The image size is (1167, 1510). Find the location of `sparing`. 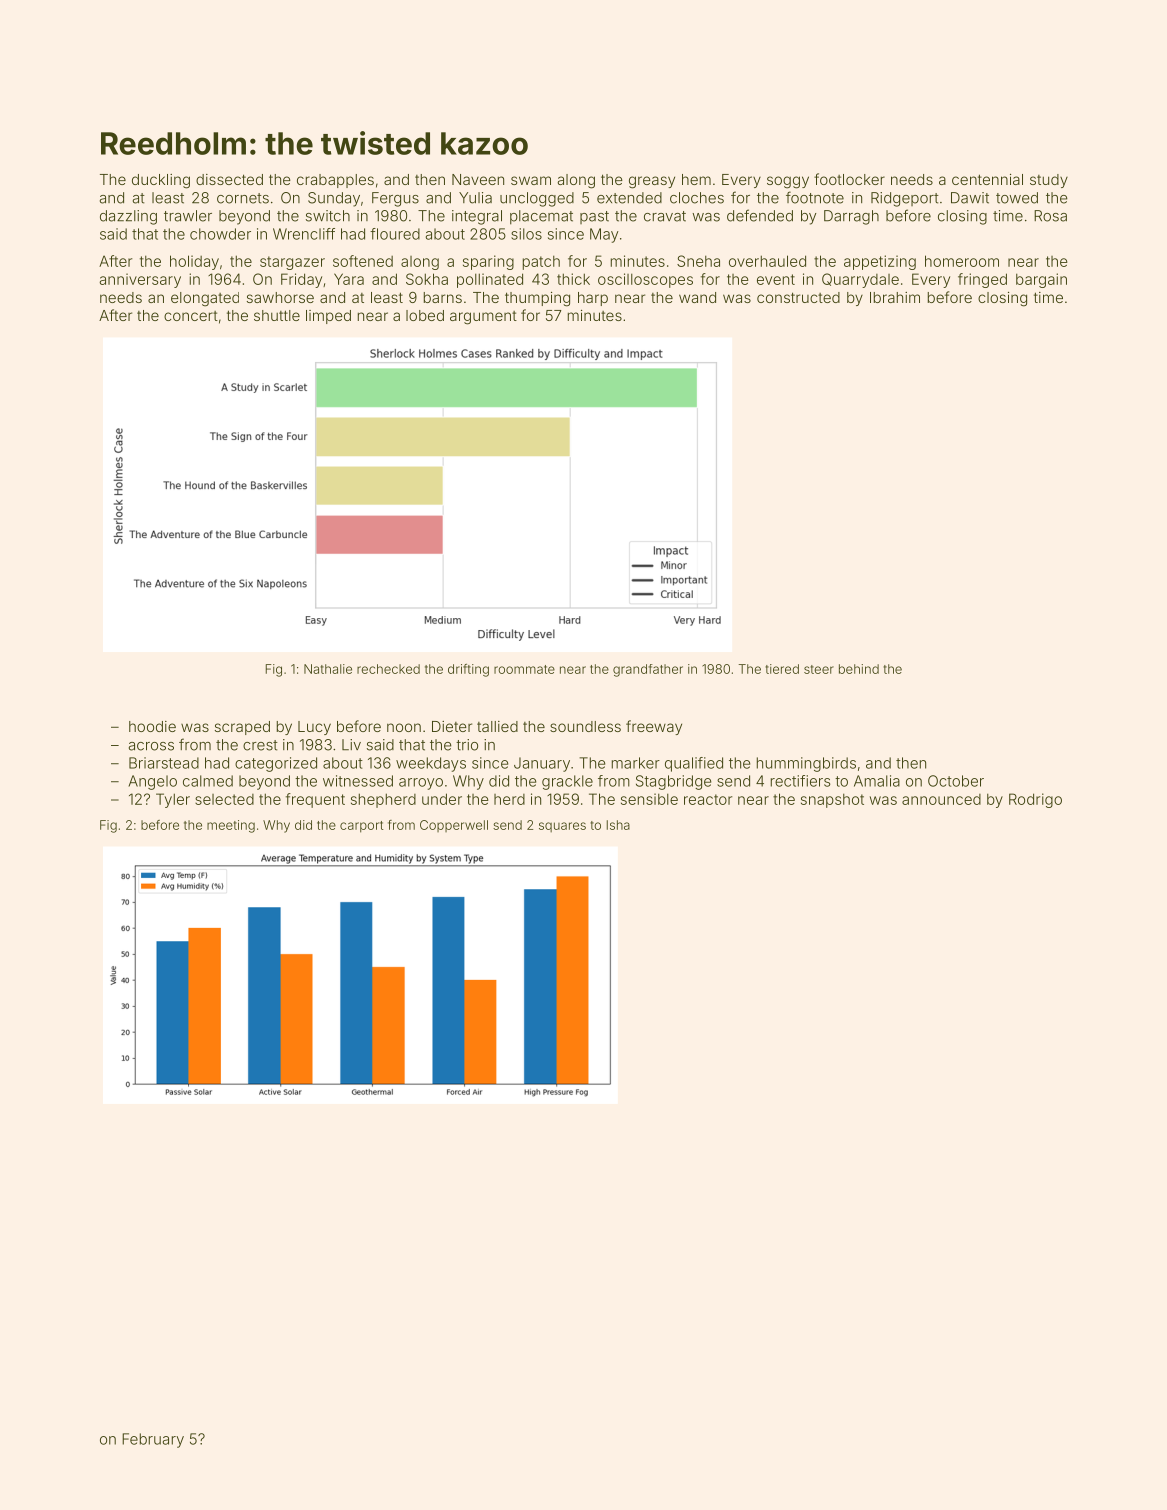

sparing is located at coordinates (488, 262).
